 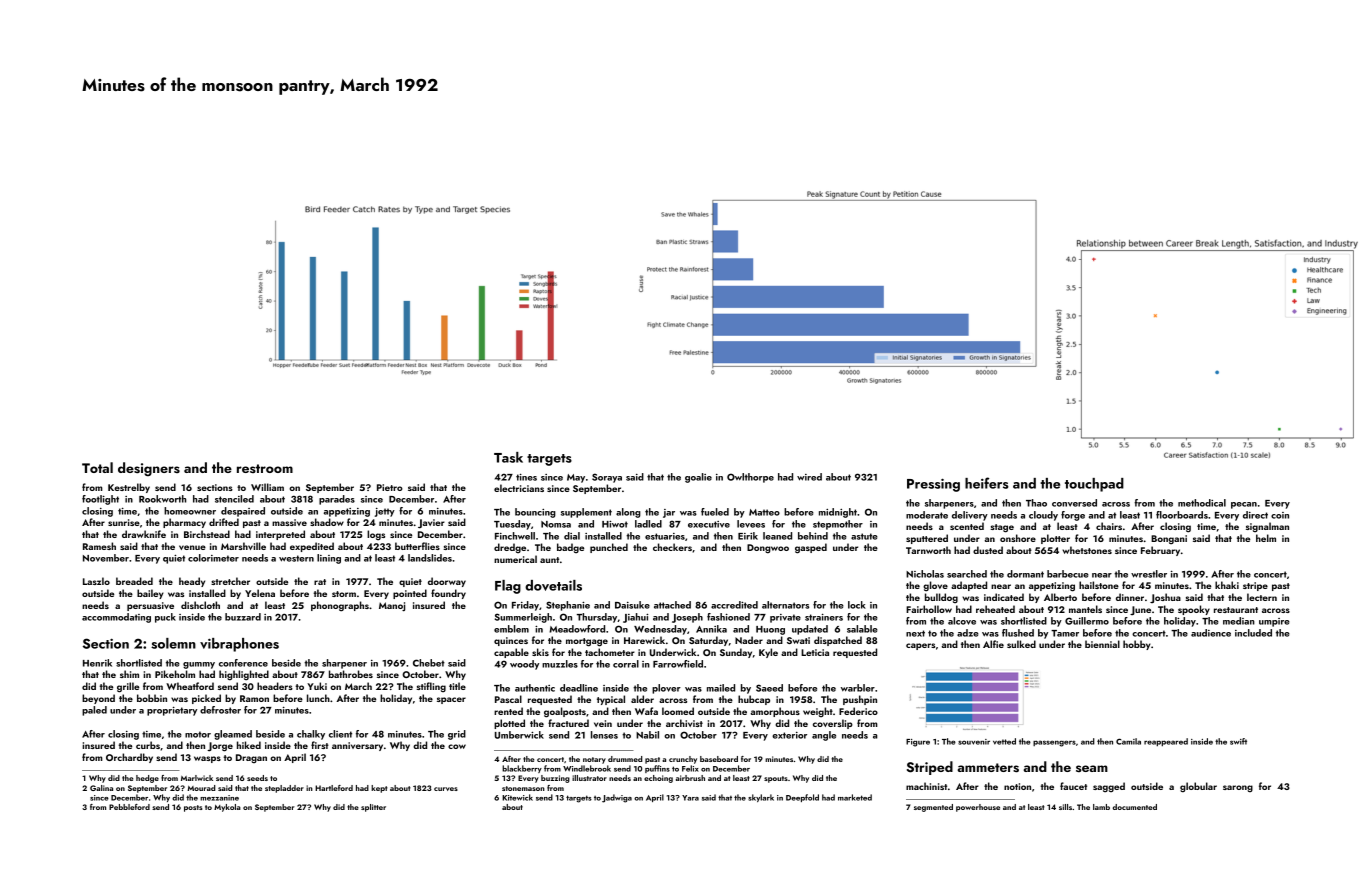 What do you see at coordinates (340, 734) in the screenshot?
I see `client` at bounding box center [340, 734].
